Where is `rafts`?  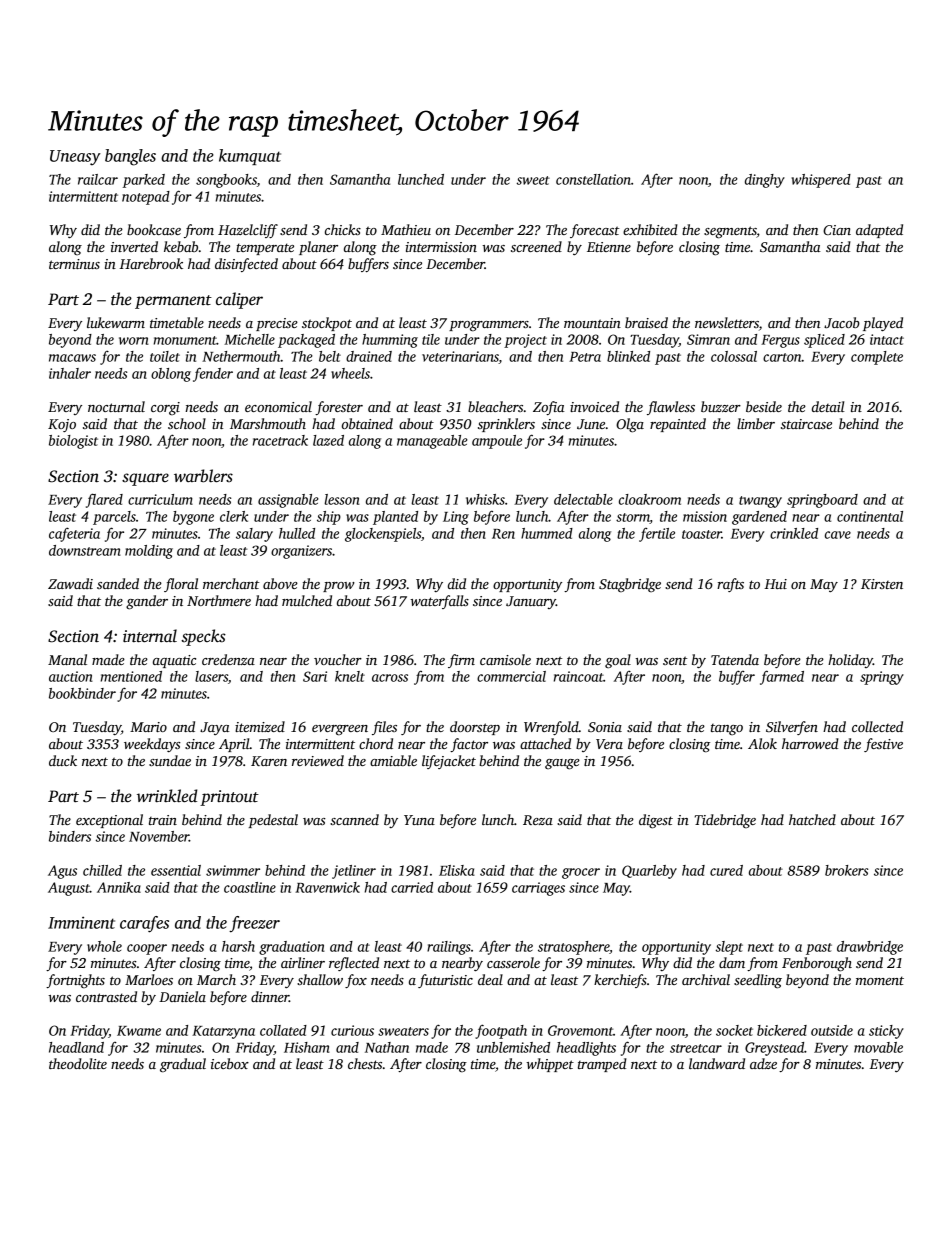
rafts is located at coordinates (730, 585).
